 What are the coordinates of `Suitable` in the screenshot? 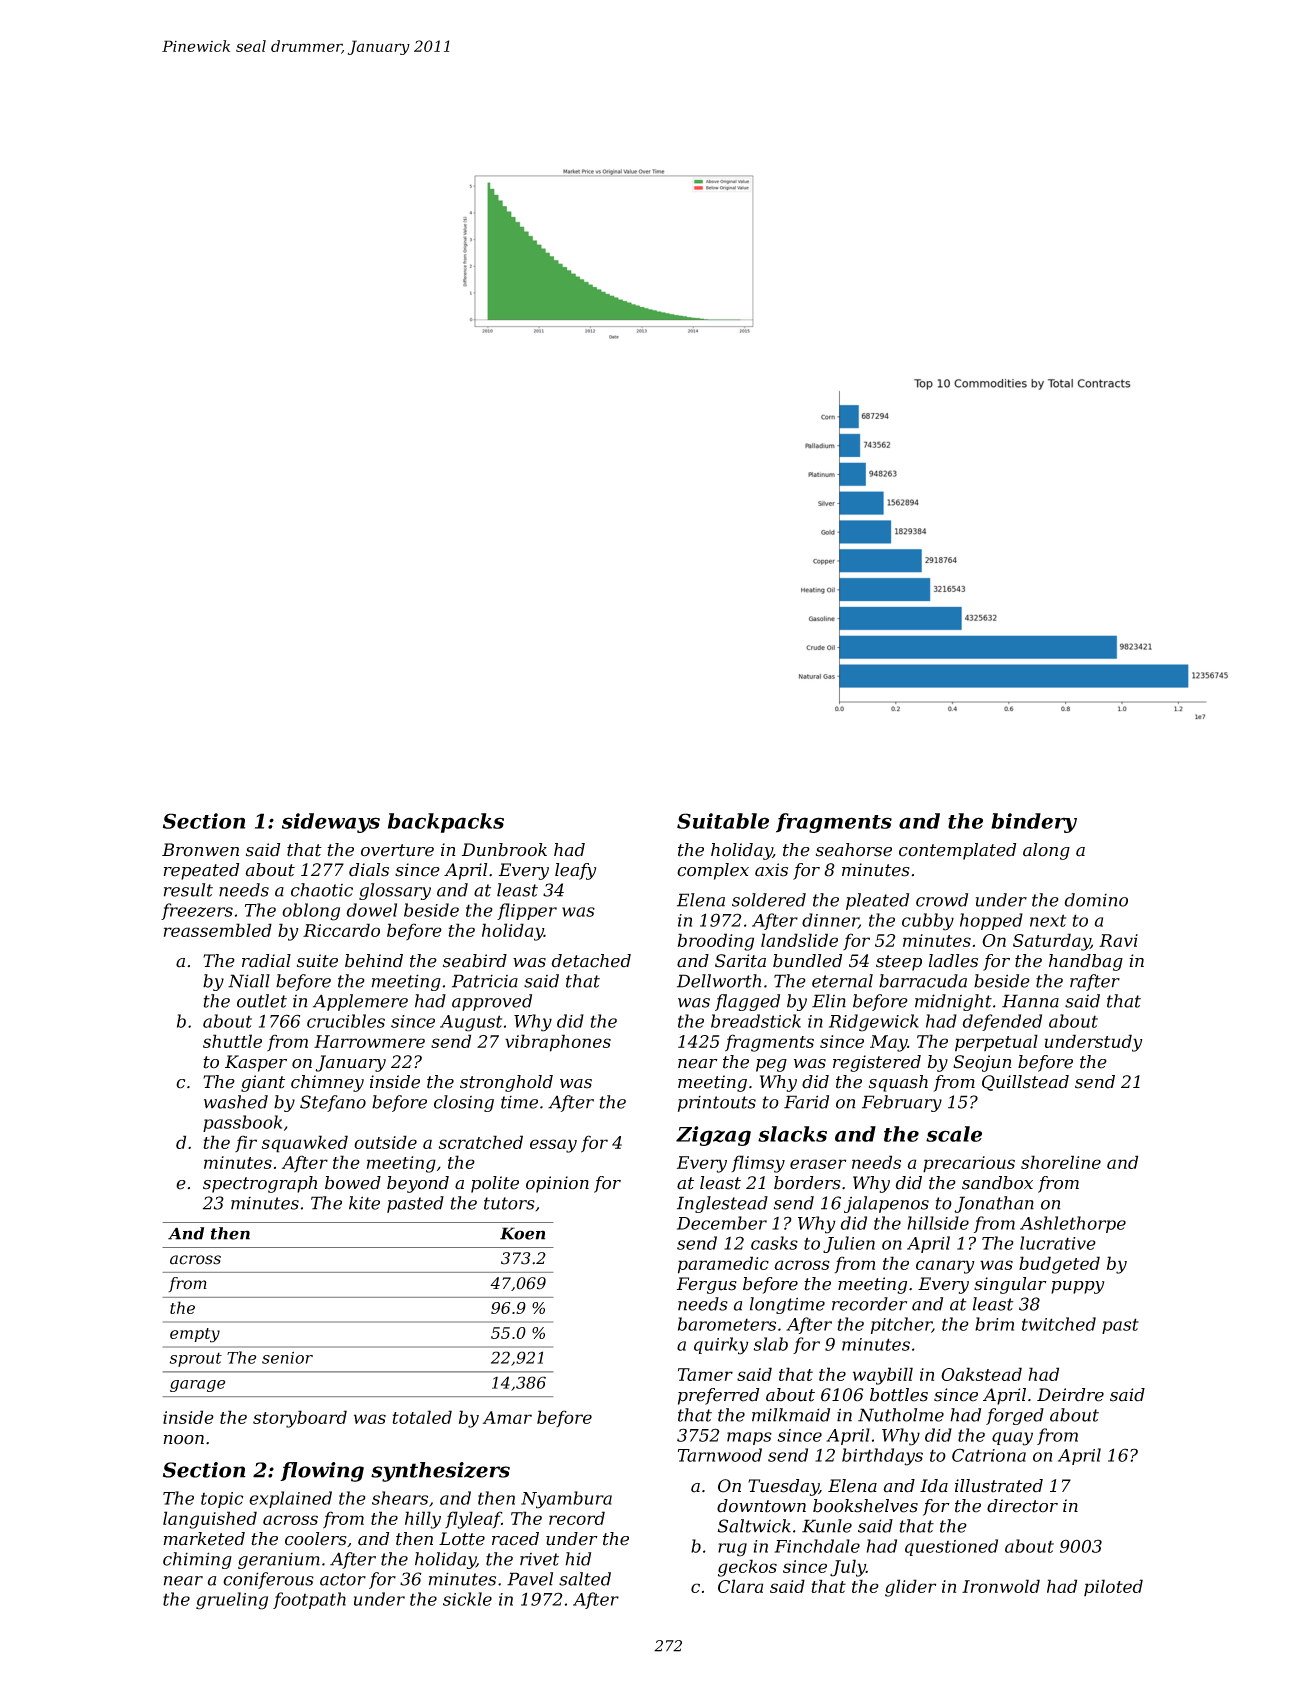 It's located at (723, 821).
